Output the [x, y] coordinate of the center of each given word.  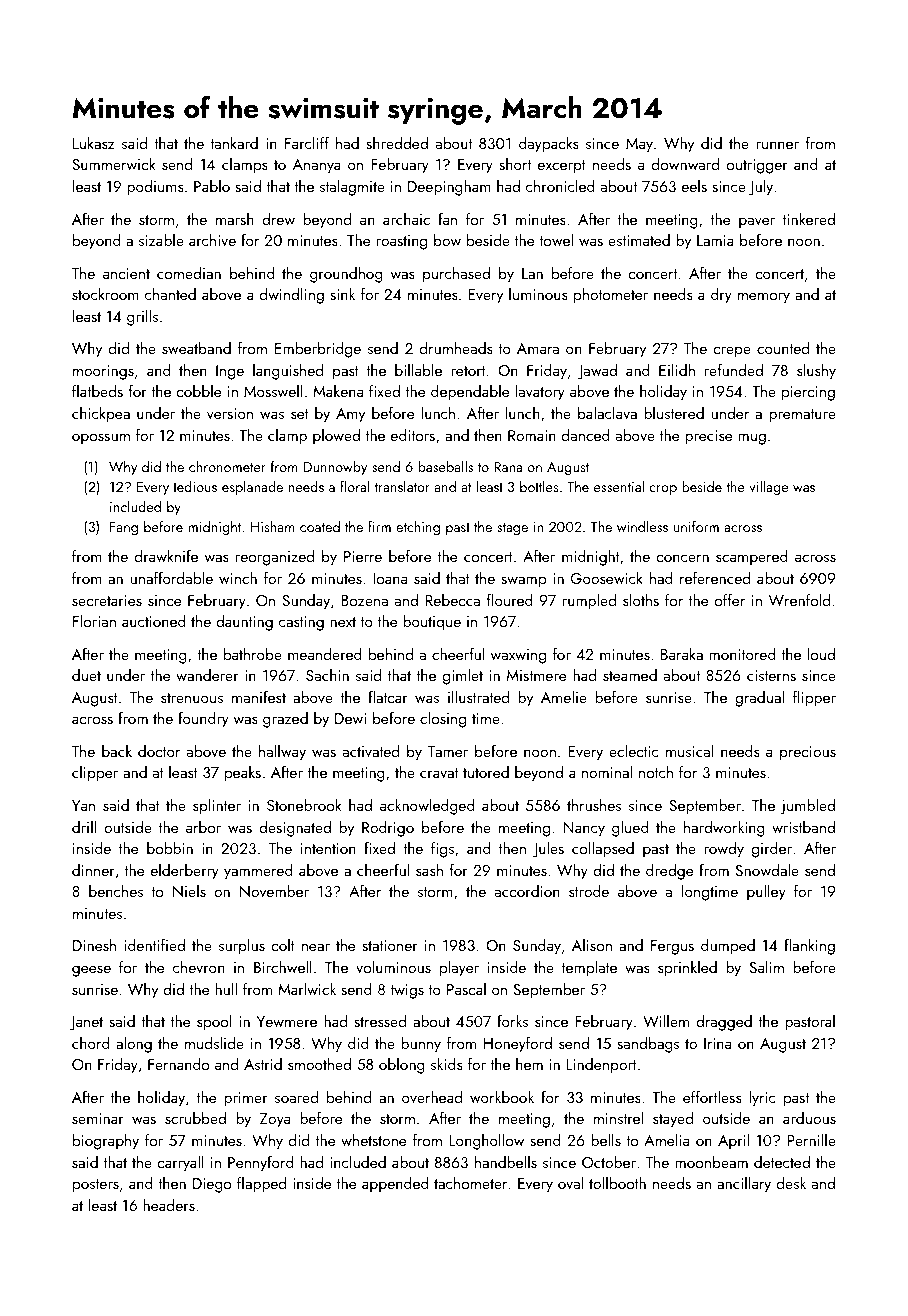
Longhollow [486, 1142]
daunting [244, 623]
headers [169, 1205]
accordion [527, 891]
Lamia [715, 240]
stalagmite [352, 188]
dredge [669, 872]
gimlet [463, 677]
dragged [724, 1023]
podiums [155, 188]
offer [730, 599]
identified [154, 944]
